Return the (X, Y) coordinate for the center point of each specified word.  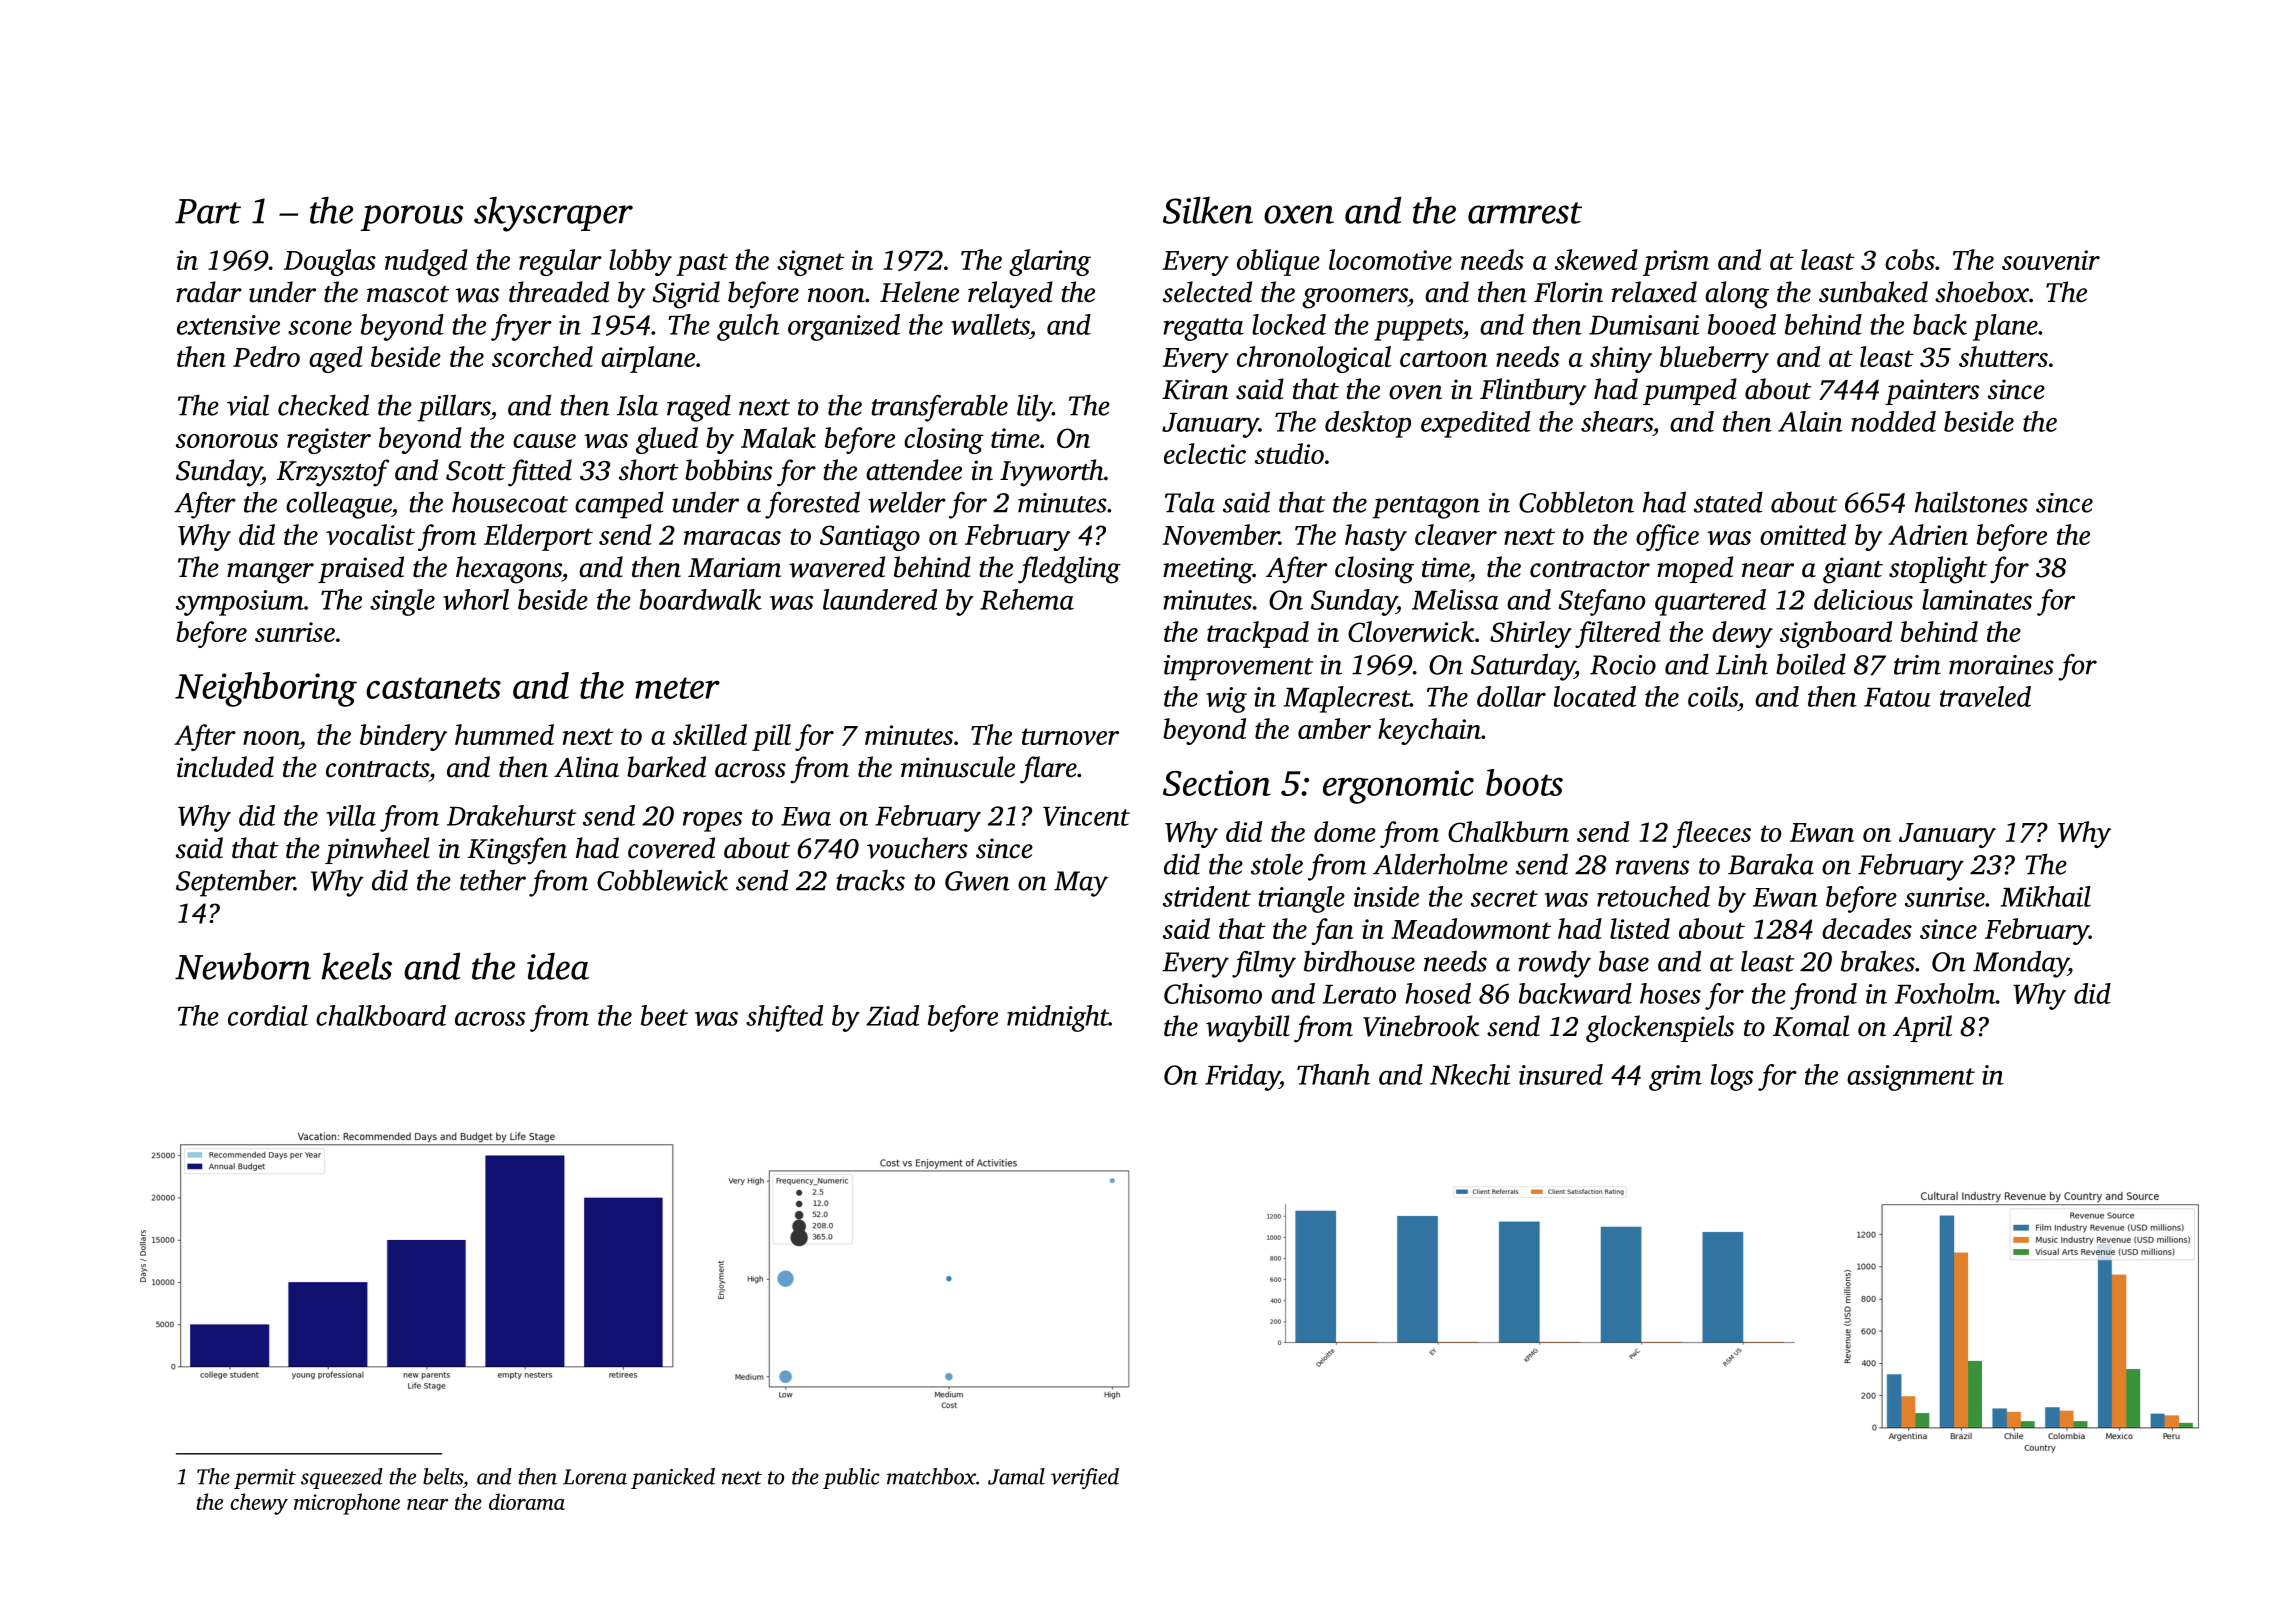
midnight (1058, 1018)
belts (443, 1476)
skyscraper (553, 214)
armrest (1525, 213)
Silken (1208, 210)
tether (493, 880)
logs (1732, 1077)
